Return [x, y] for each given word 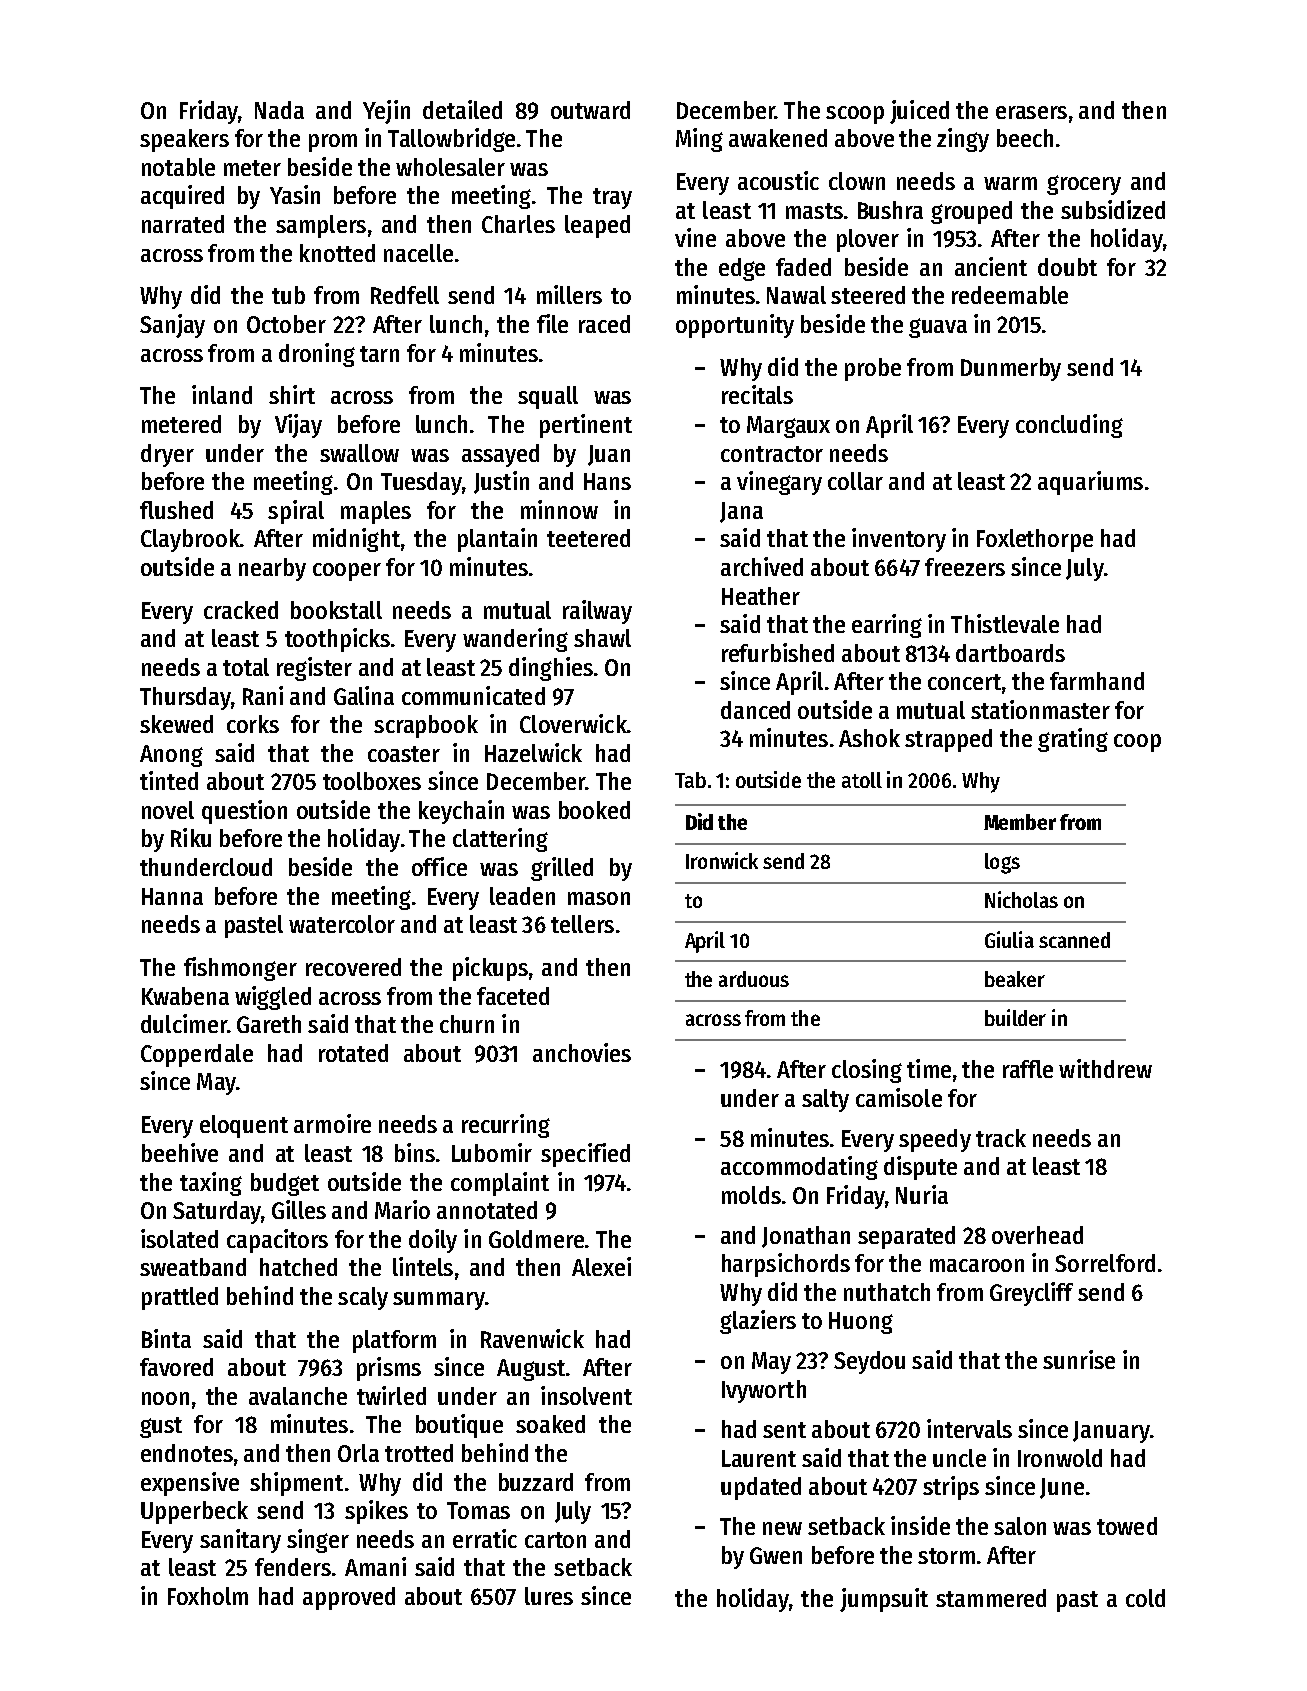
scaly [363, 1298]
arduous [754, 979]
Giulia [1009, 939]
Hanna [172, 896]
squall [548, 397]
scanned [1074, 940]
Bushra [890, 210]
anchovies [582, 1052]
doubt [1067, 267]
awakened [778, 138]
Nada [279, 110]
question [244, 812]
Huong [861, 1323]
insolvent [586, 1395]
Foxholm [208, 1596]
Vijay [298, 426]
